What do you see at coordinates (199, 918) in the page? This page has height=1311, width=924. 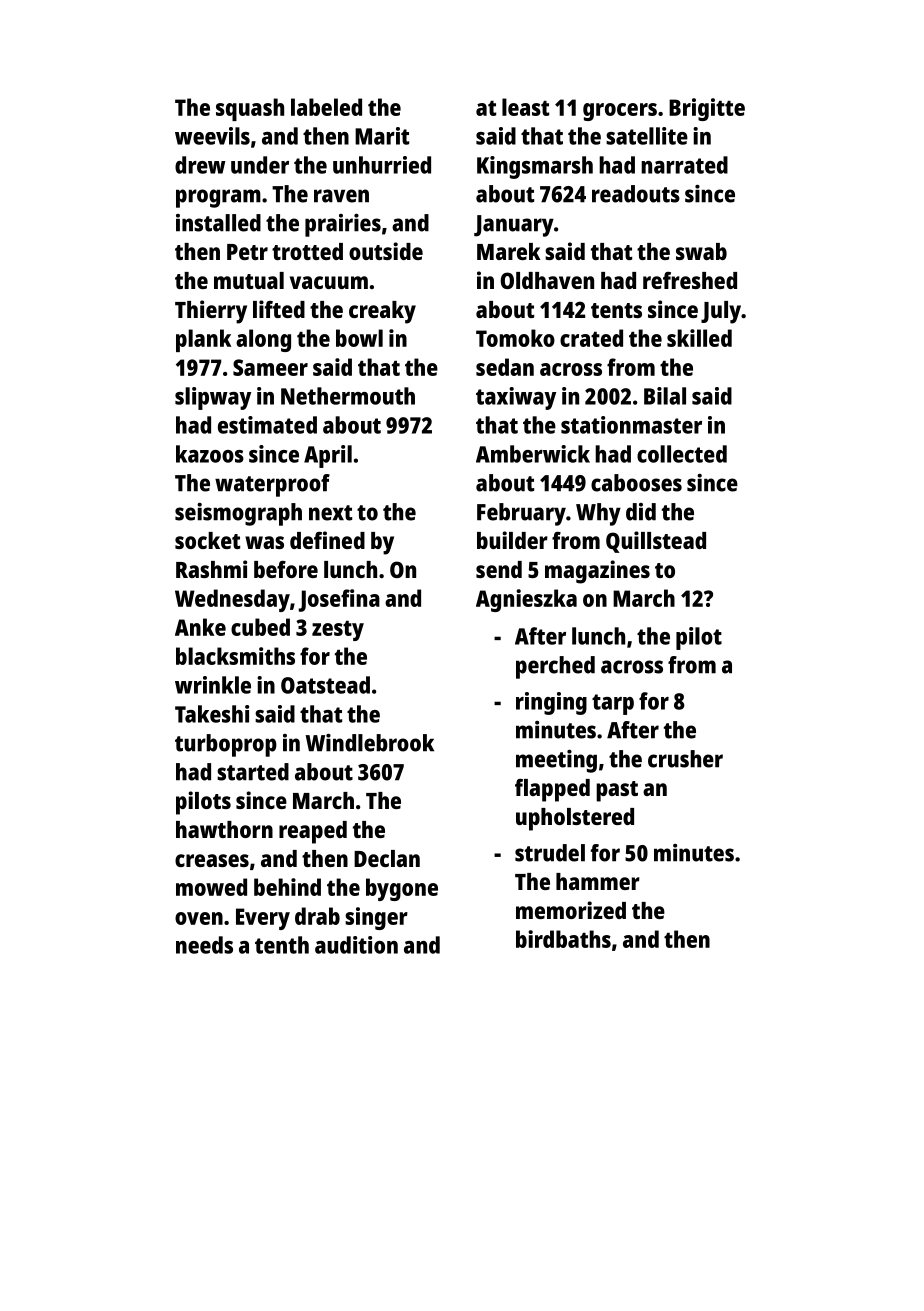 I see `oven` at bounding box center [199, 918].
